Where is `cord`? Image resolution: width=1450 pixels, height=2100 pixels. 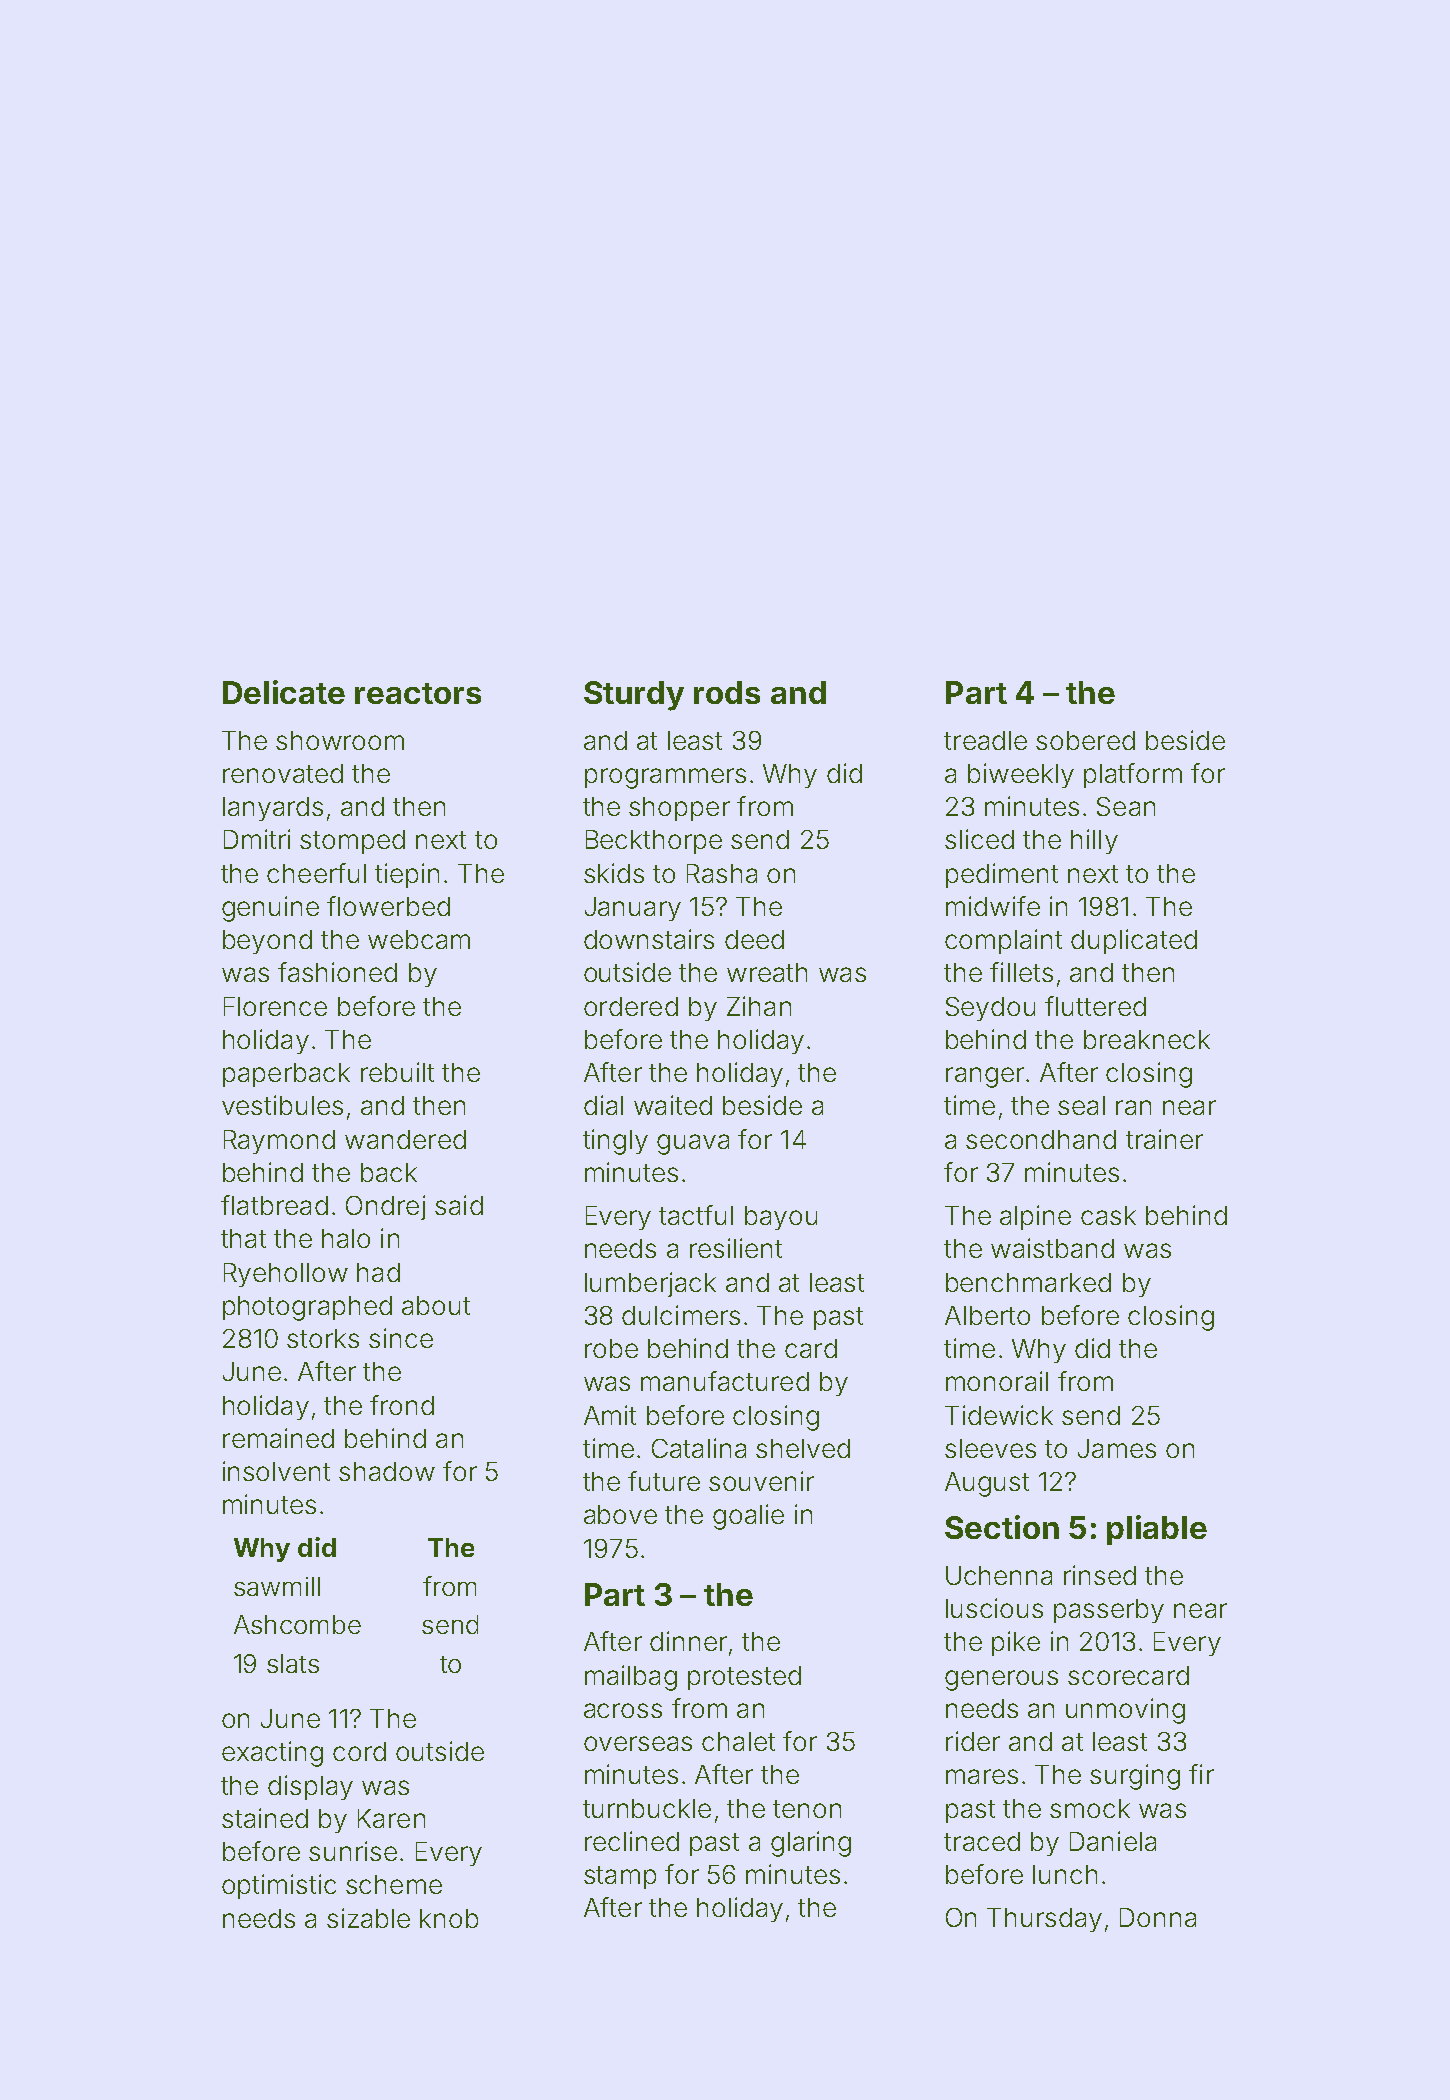
cord is located at coordinates (359, 1751).
